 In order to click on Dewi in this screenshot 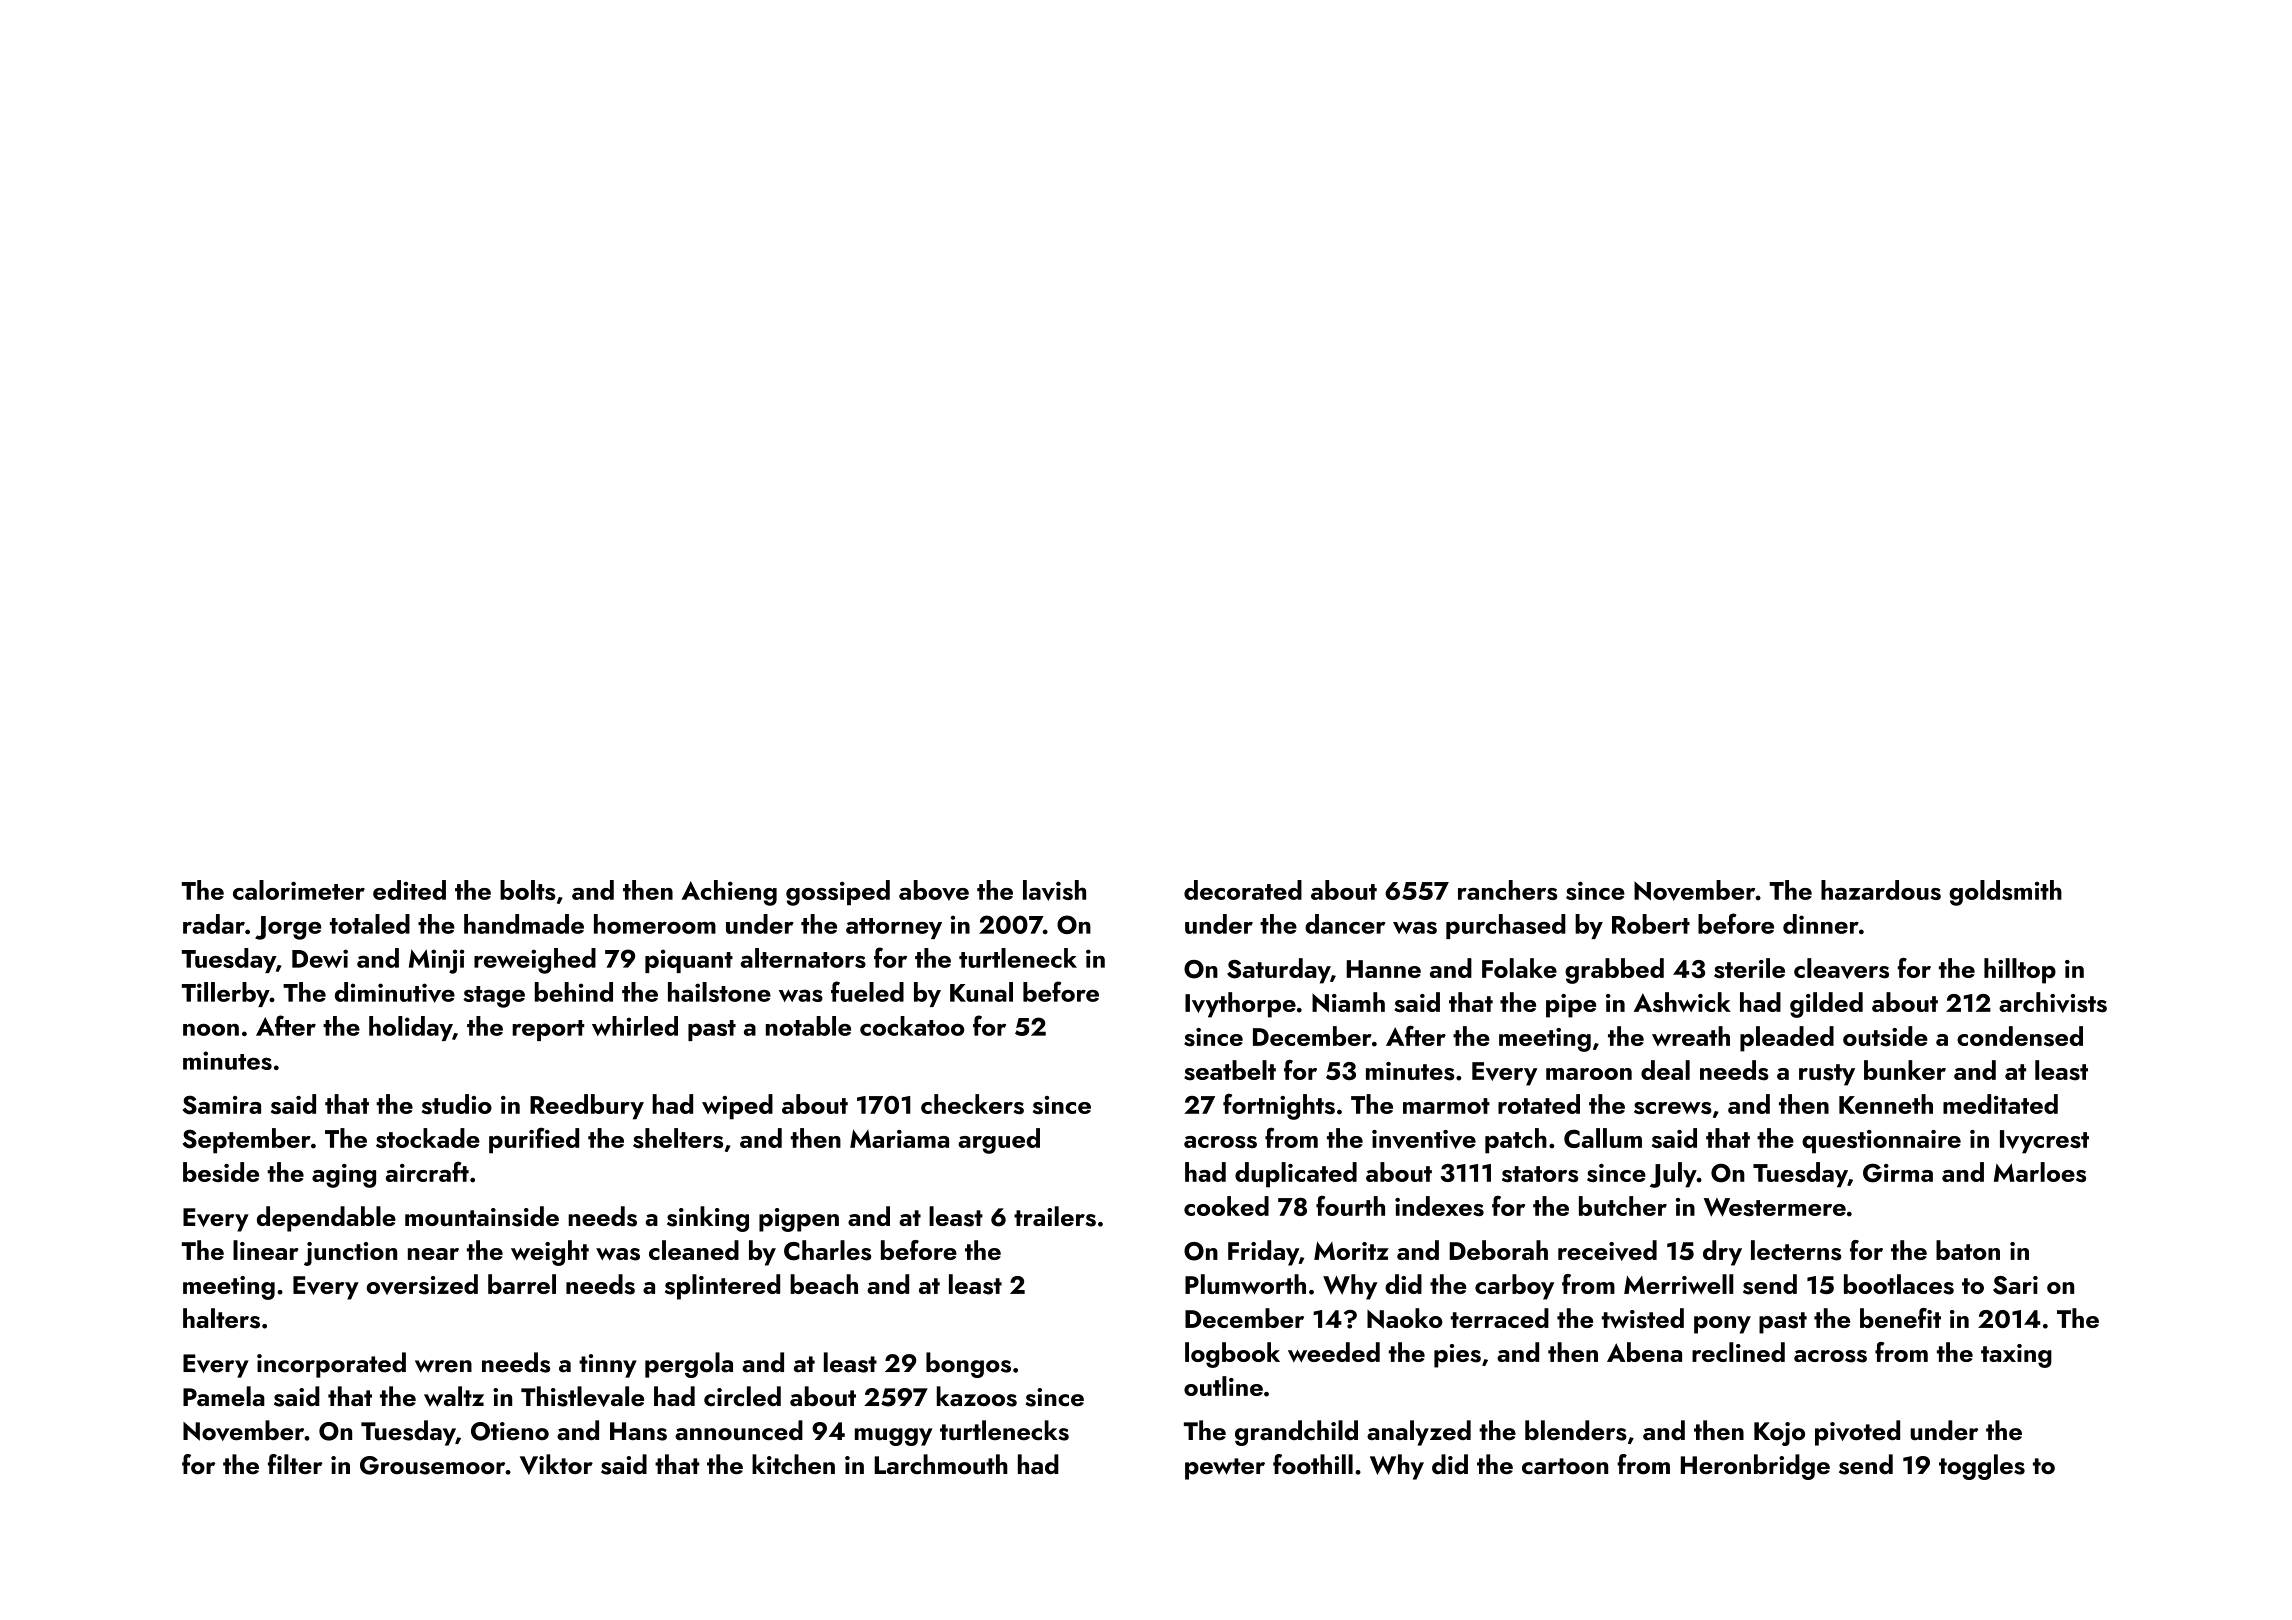, I will do `click(320, 958)`.
